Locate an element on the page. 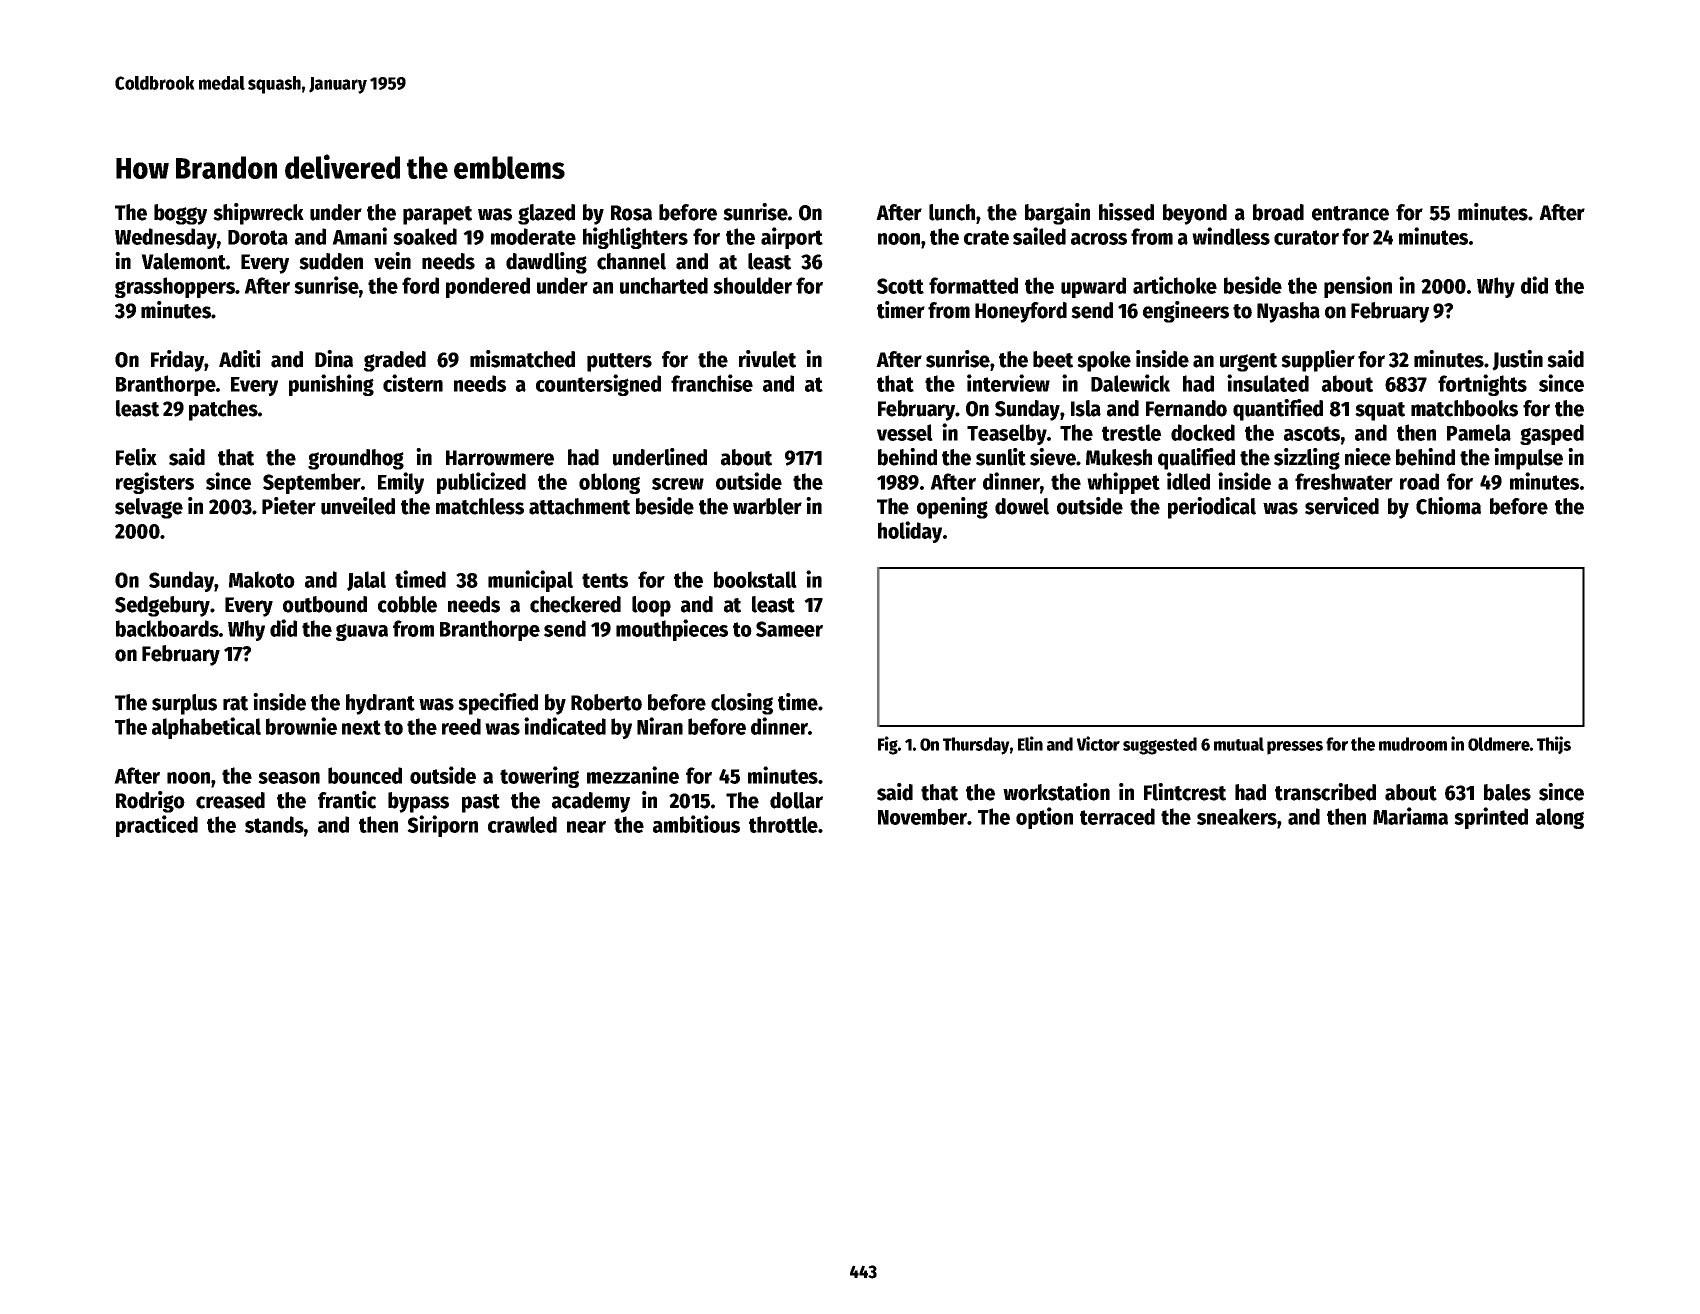 The image size is (1700, 1314). Chioma is located at coordinates (1448, 506).
